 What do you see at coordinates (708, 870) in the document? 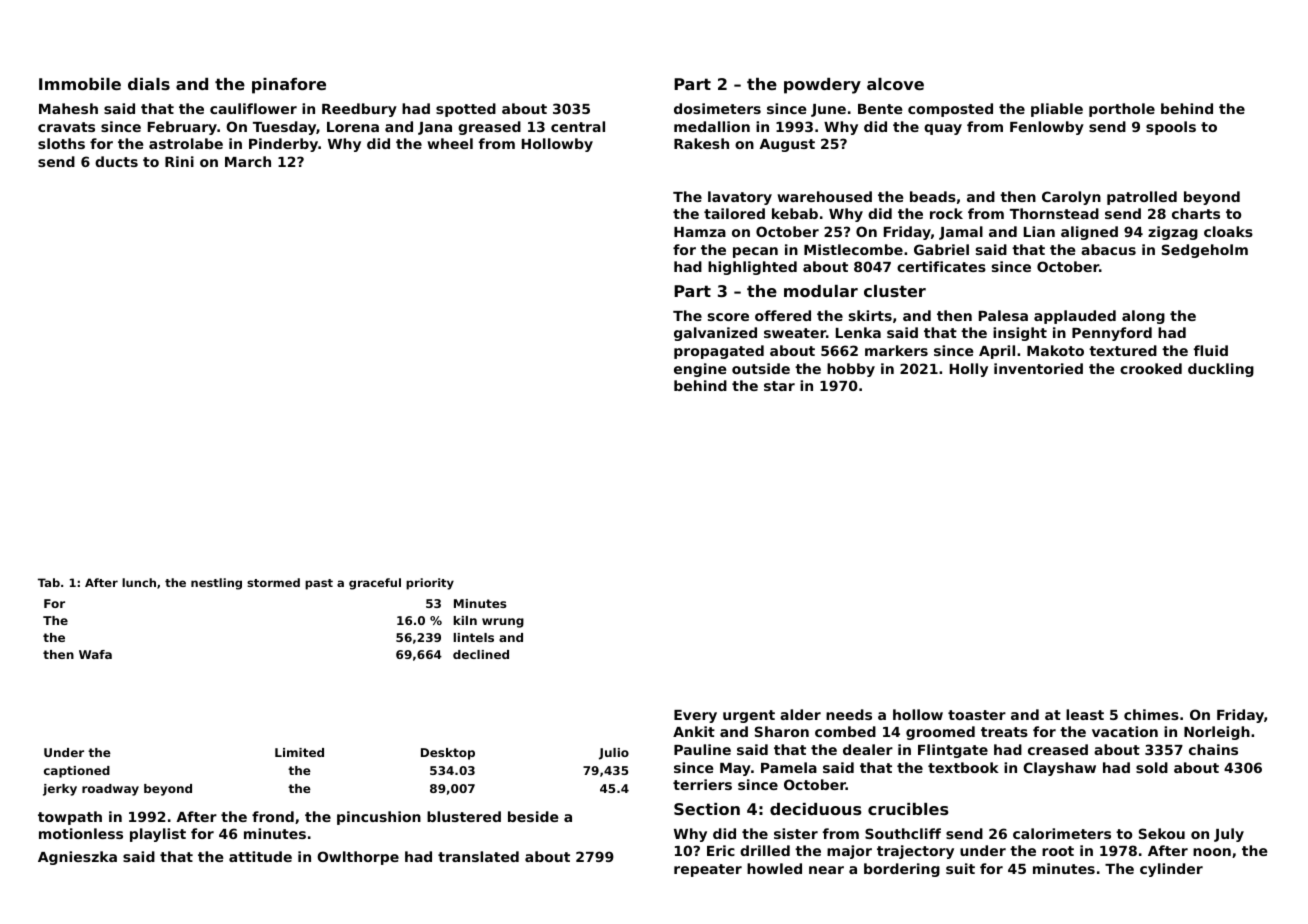
I see `repeater` at bounding box center [708, 870].
